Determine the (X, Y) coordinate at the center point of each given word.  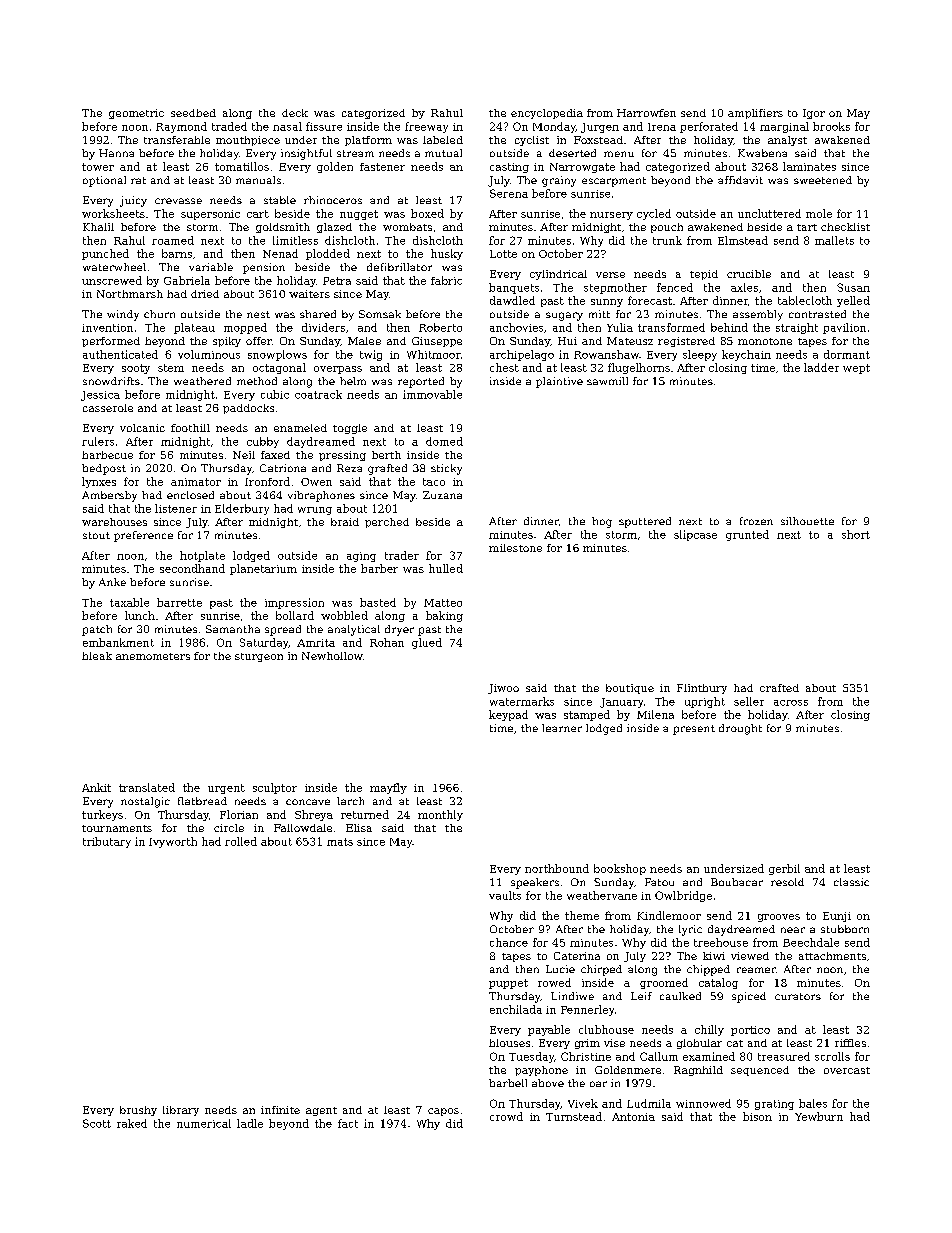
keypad (508, 715)
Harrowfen (646, 113)
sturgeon (259, 657)
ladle (250, 1123)
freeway (426, 127)
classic (851, 882)
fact (348, 1123)
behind (729, 327)
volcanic (142, 428)
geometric (136, 114)
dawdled (512, 300)
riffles (850, 1043)
